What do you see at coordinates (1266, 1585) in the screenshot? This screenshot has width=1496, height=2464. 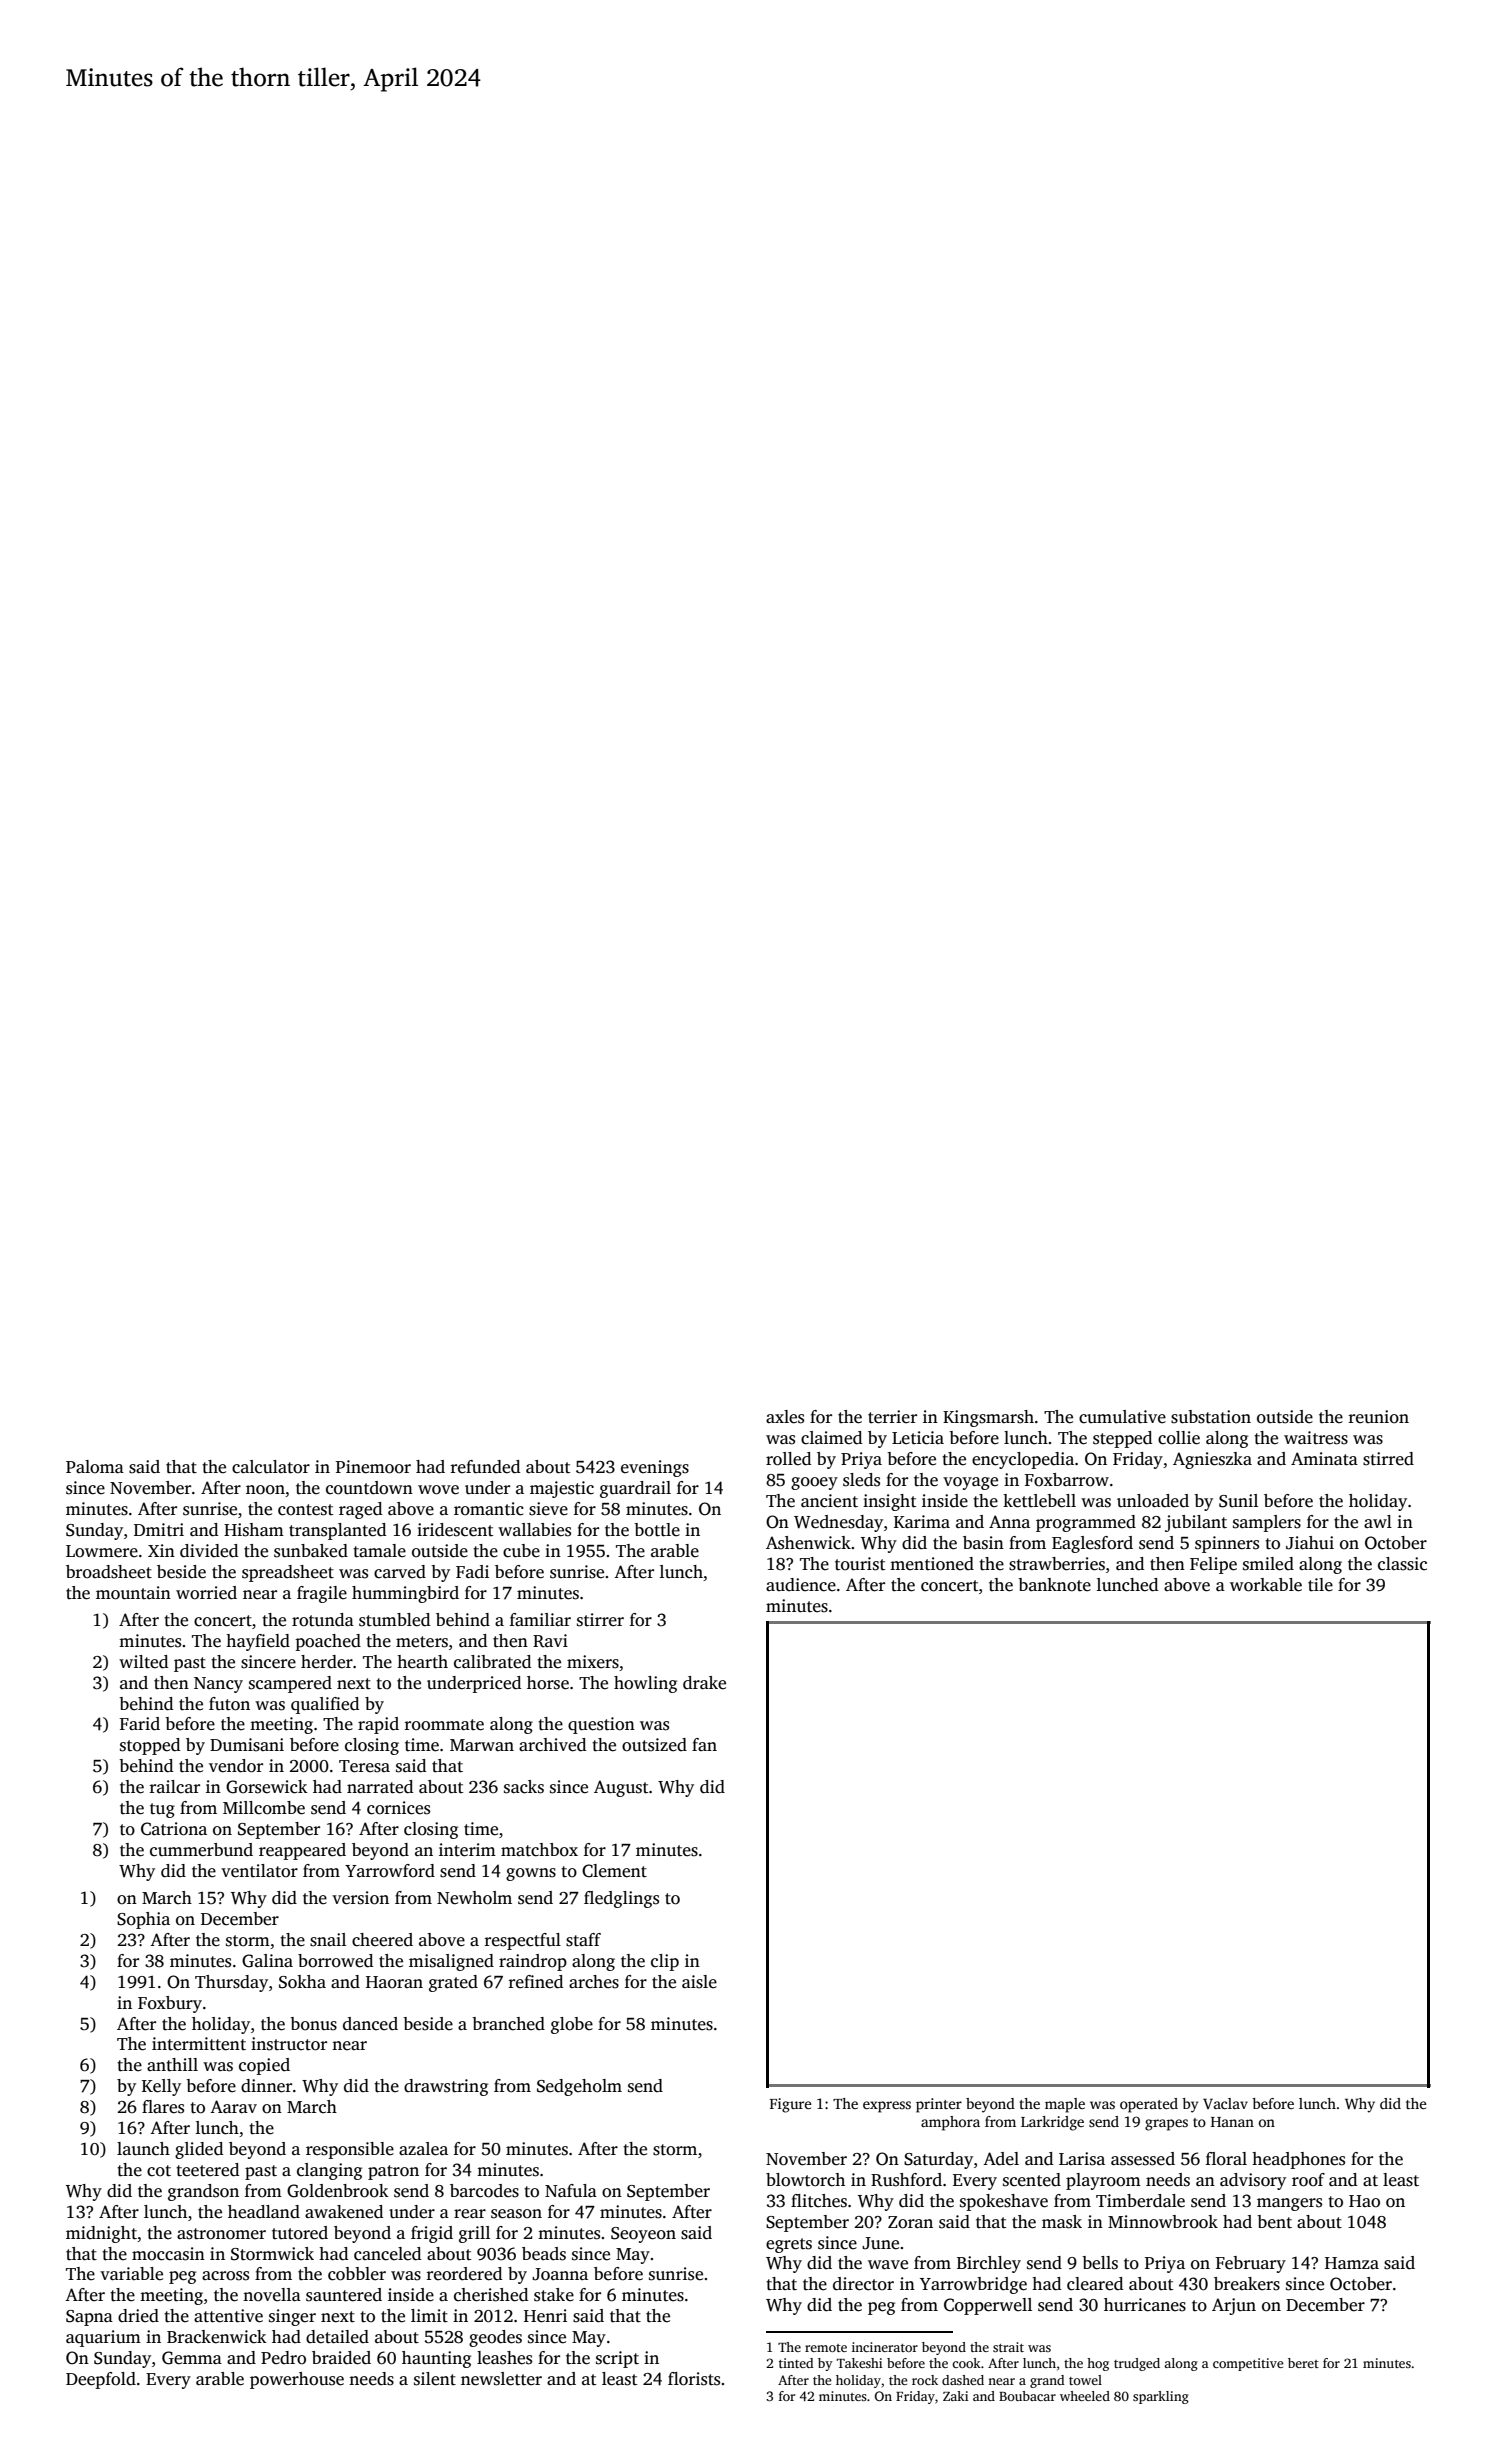 I see `workable` at bounding box center [1266, 1585].
